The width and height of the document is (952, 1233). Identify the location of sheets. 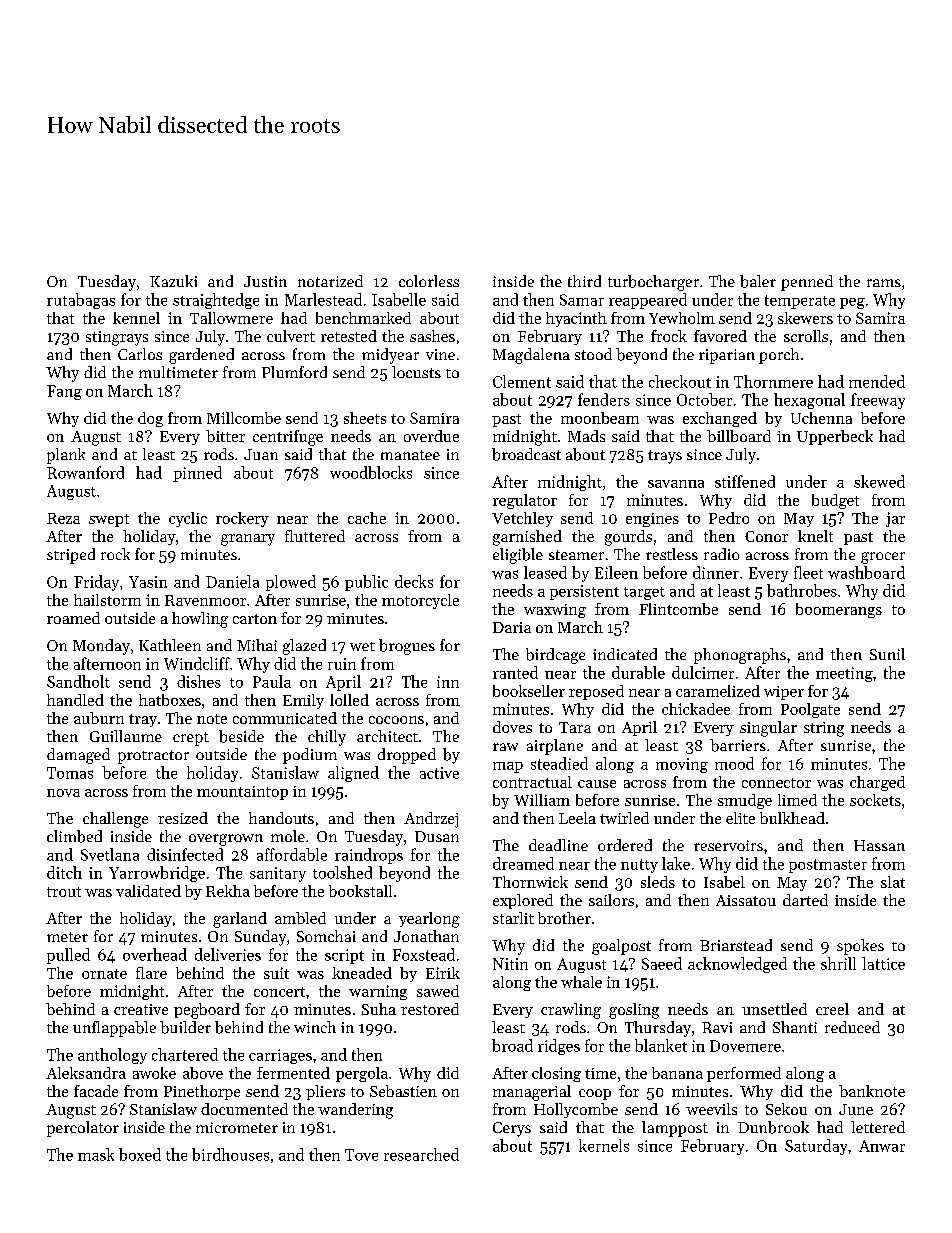
(365, 418).
